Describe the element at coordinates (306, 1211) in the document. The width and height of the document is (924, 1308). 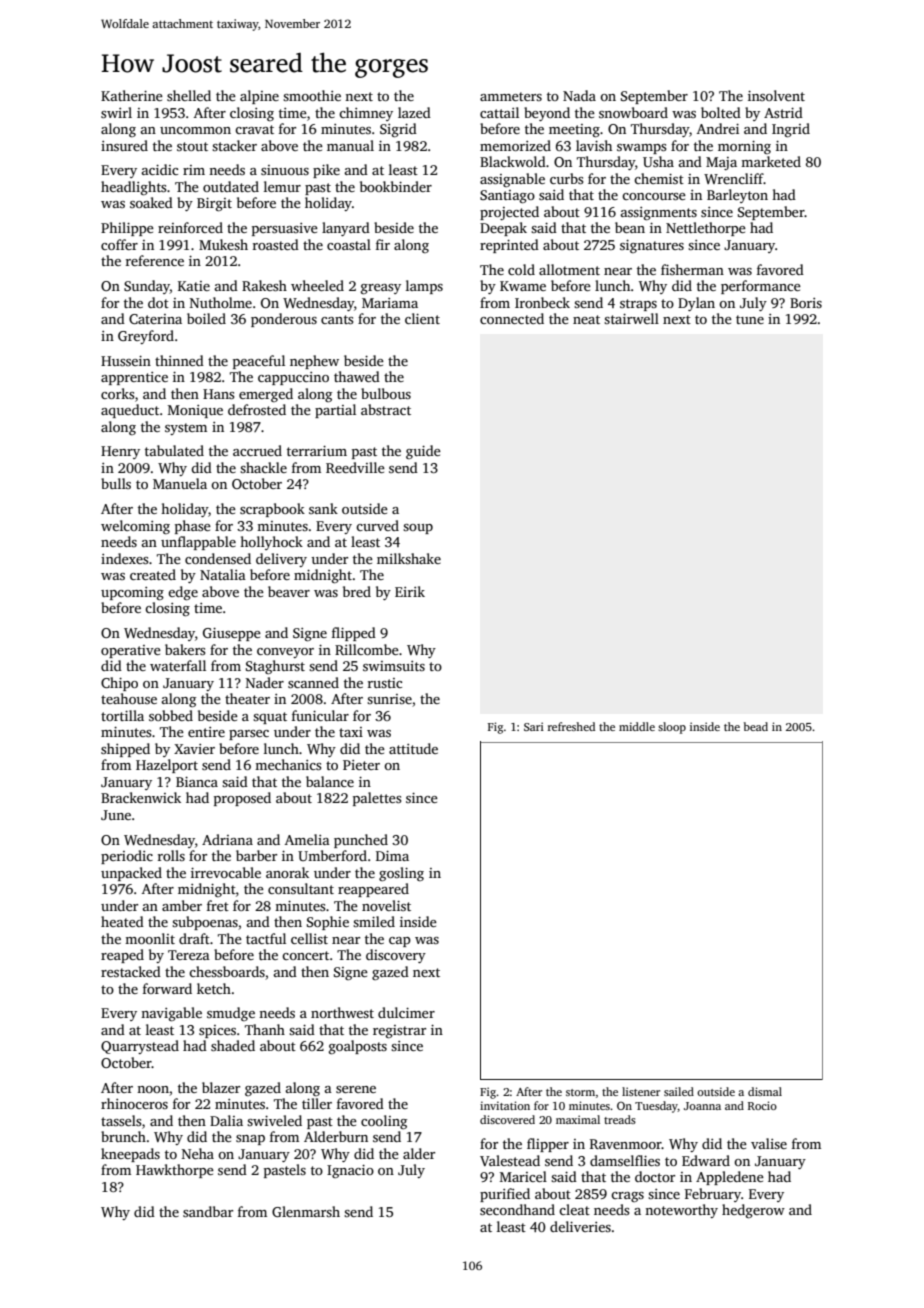
I see `Glenmarsh` at that location.
